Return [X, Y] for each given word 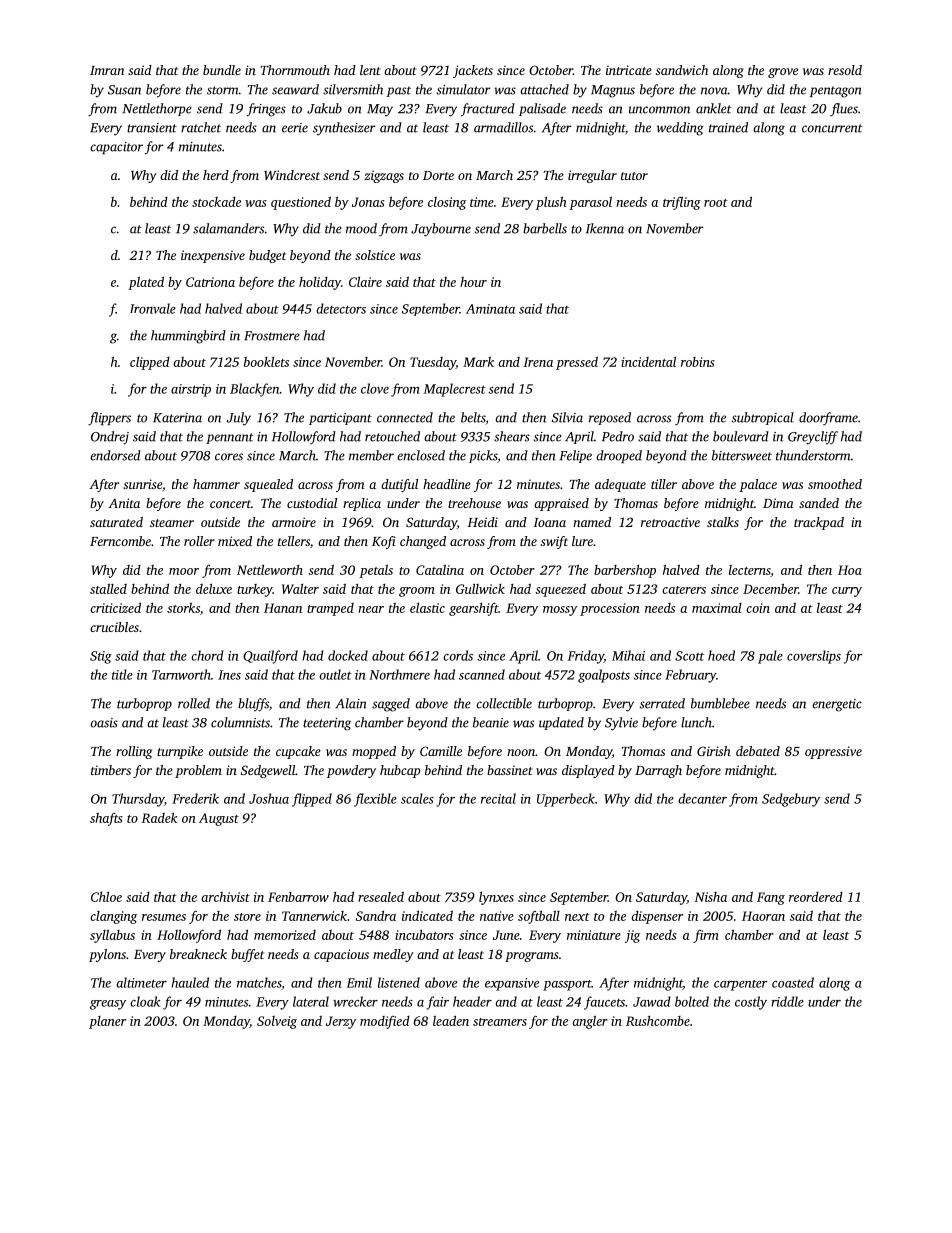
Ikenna [605, 228]
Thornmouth [295, 70]
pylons [107, 955]
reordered [816, 897]
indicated [427, 915]
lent [370, 70]
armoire [294, 522]
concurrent [832, 128]
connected [405, 417]
